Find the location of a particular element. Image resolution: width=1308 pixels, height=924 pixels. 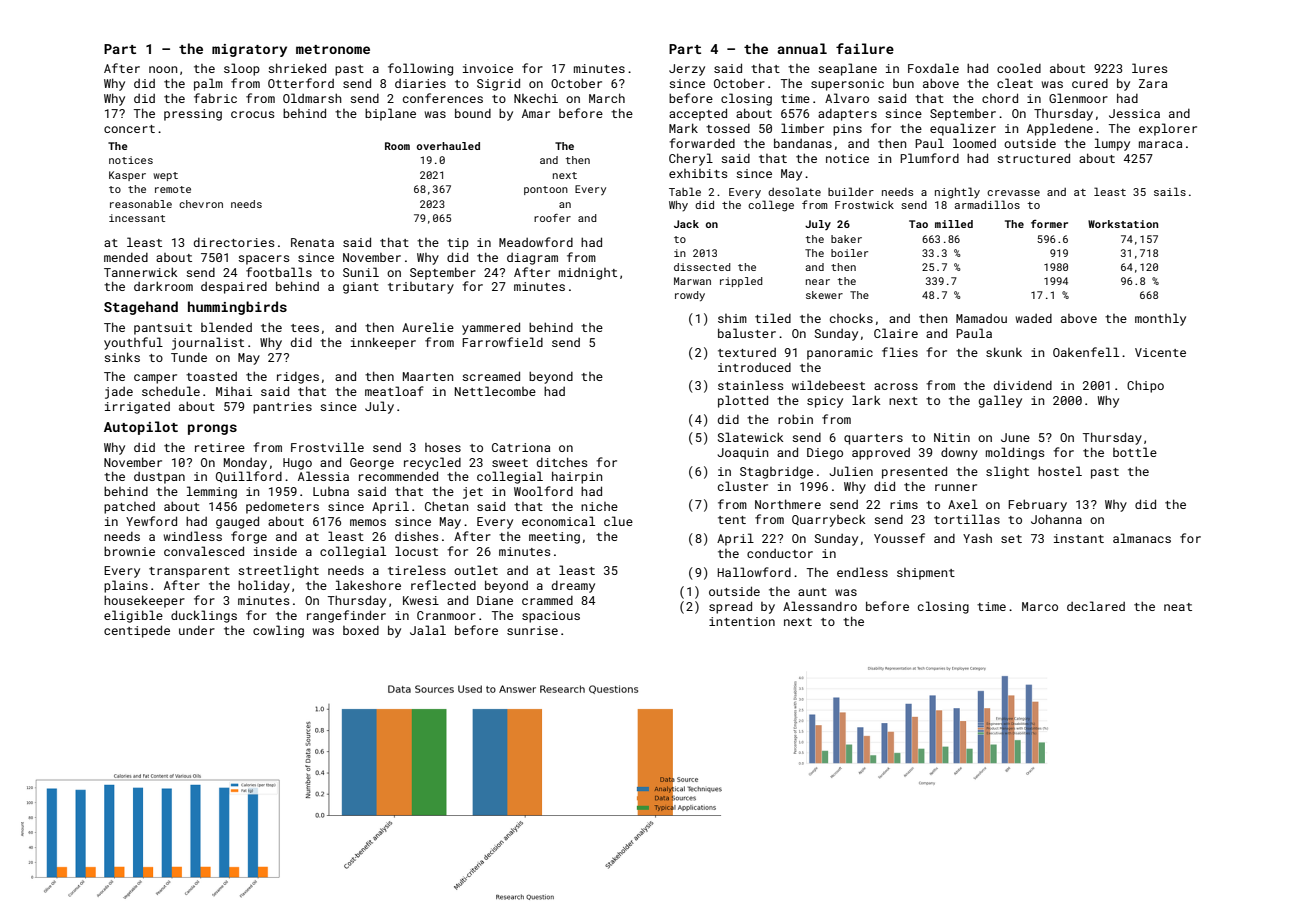

invoice is located at coordinates (488, 68).
